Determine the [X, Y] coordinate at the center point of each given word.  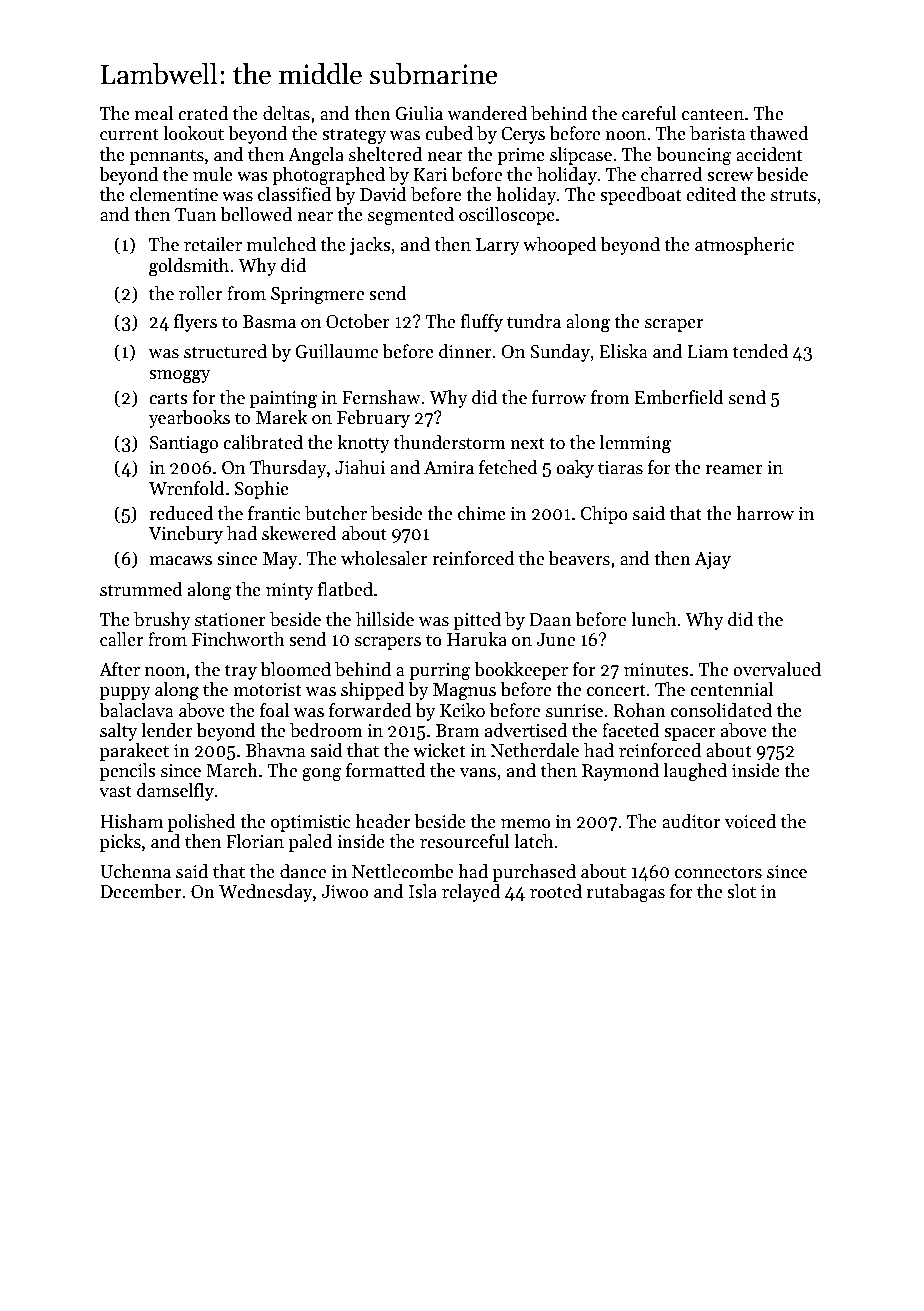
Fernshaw [381, 397]
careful [649, 113]
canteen [713, 115]
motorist [267, 690]
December [140, 891]
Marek [282, 417]
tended [760, 351]
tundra [534, 321]
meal [154, 113]
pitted [477, 621]
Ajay [713, 560]
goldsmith [189, 267]
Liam [708, 352]
